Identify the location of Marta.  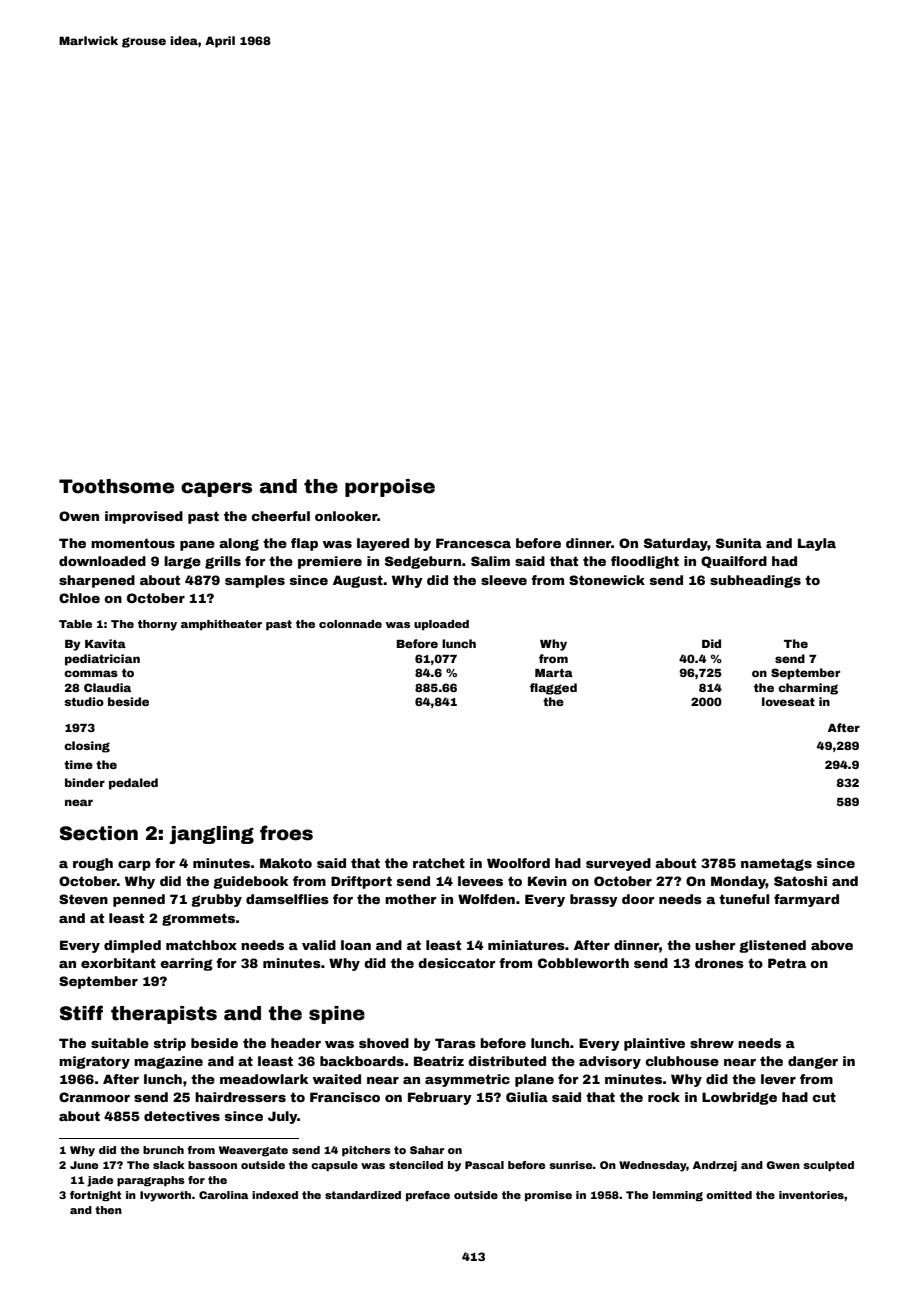
(554, 673).
